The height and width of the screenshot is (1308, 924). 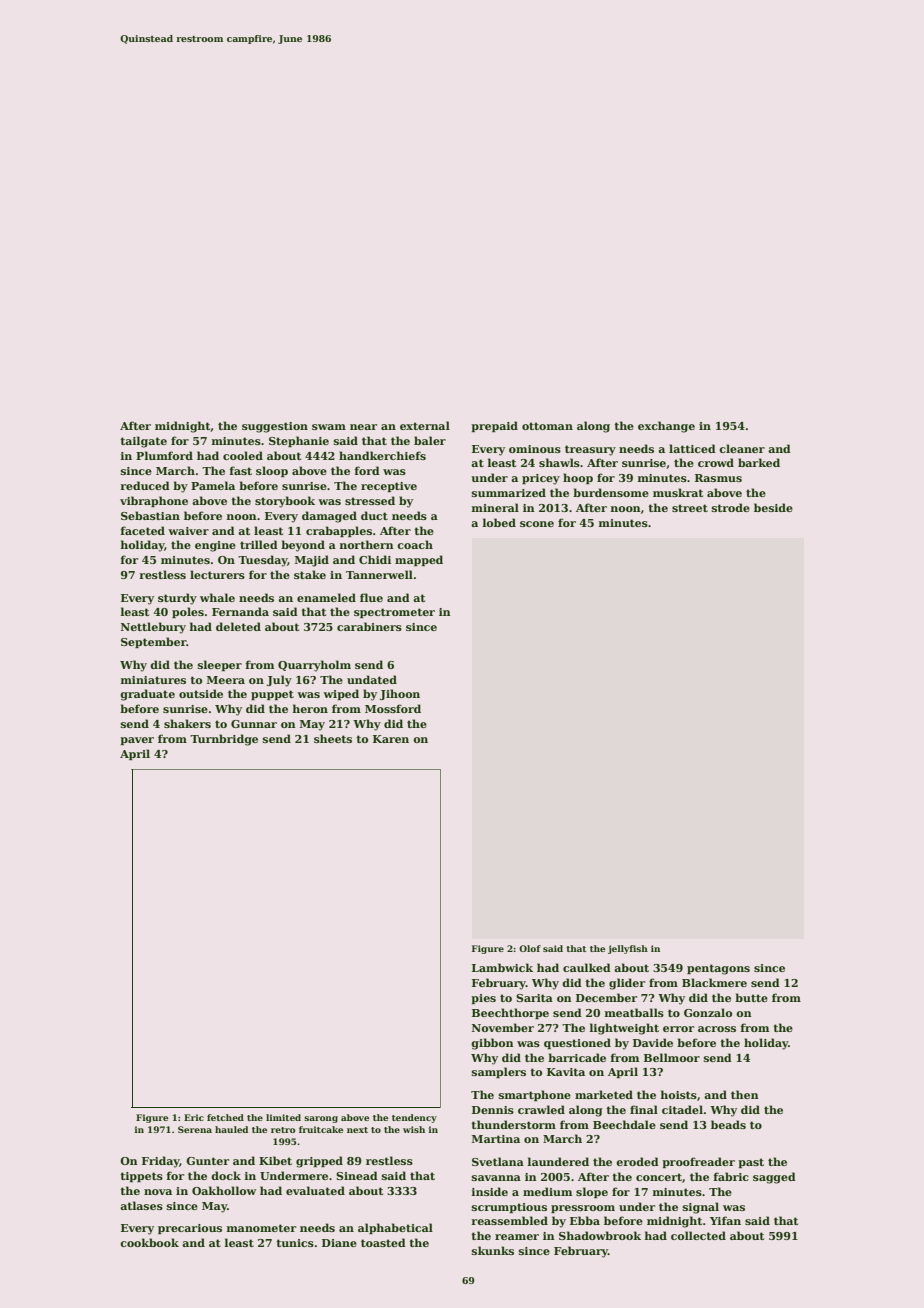 I want to click on jellyfish, so click(x=628, y=949).
